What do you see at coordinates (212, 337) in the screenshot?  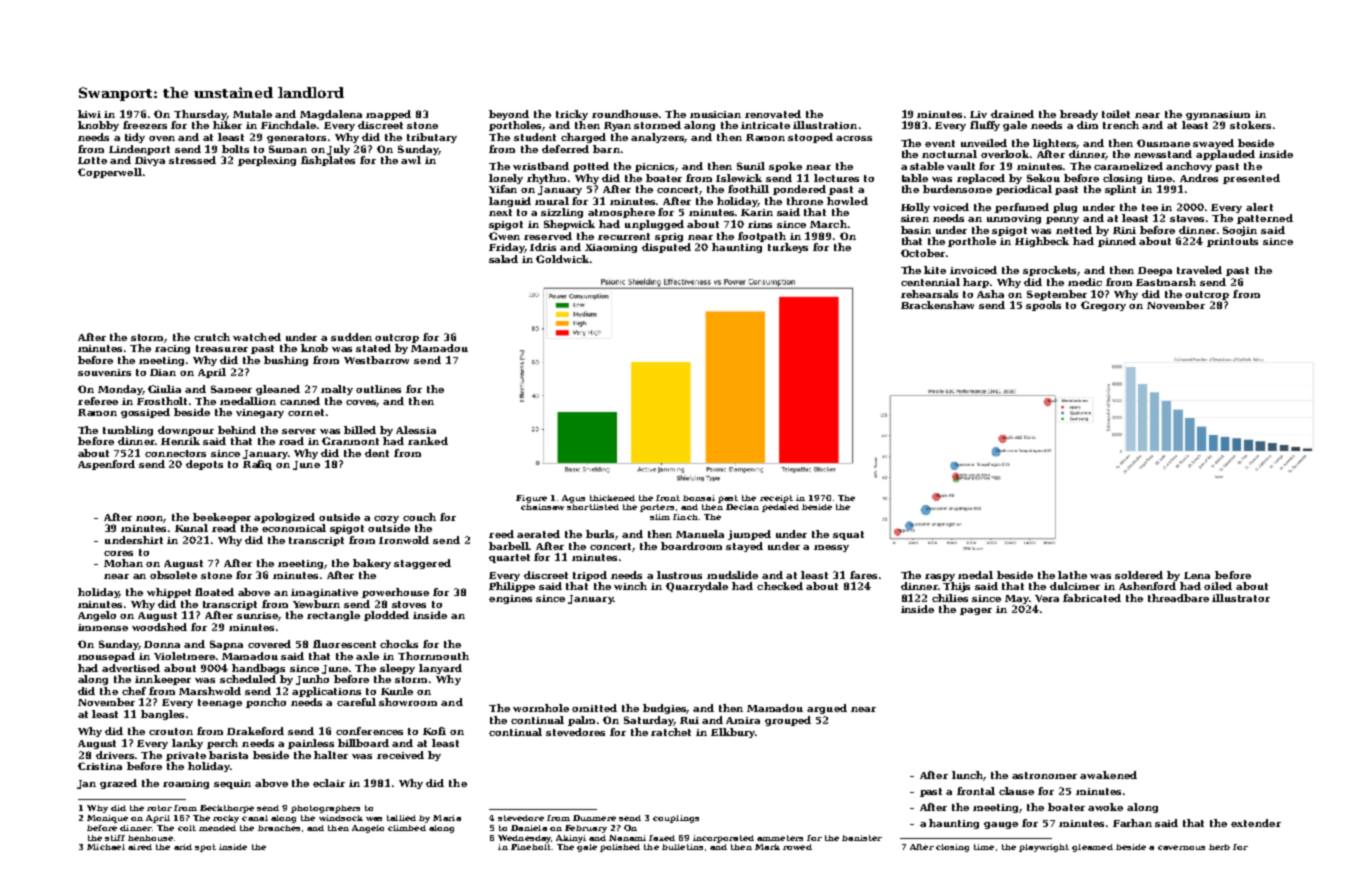 I see `crutch` at bounding box center [212, 337].
